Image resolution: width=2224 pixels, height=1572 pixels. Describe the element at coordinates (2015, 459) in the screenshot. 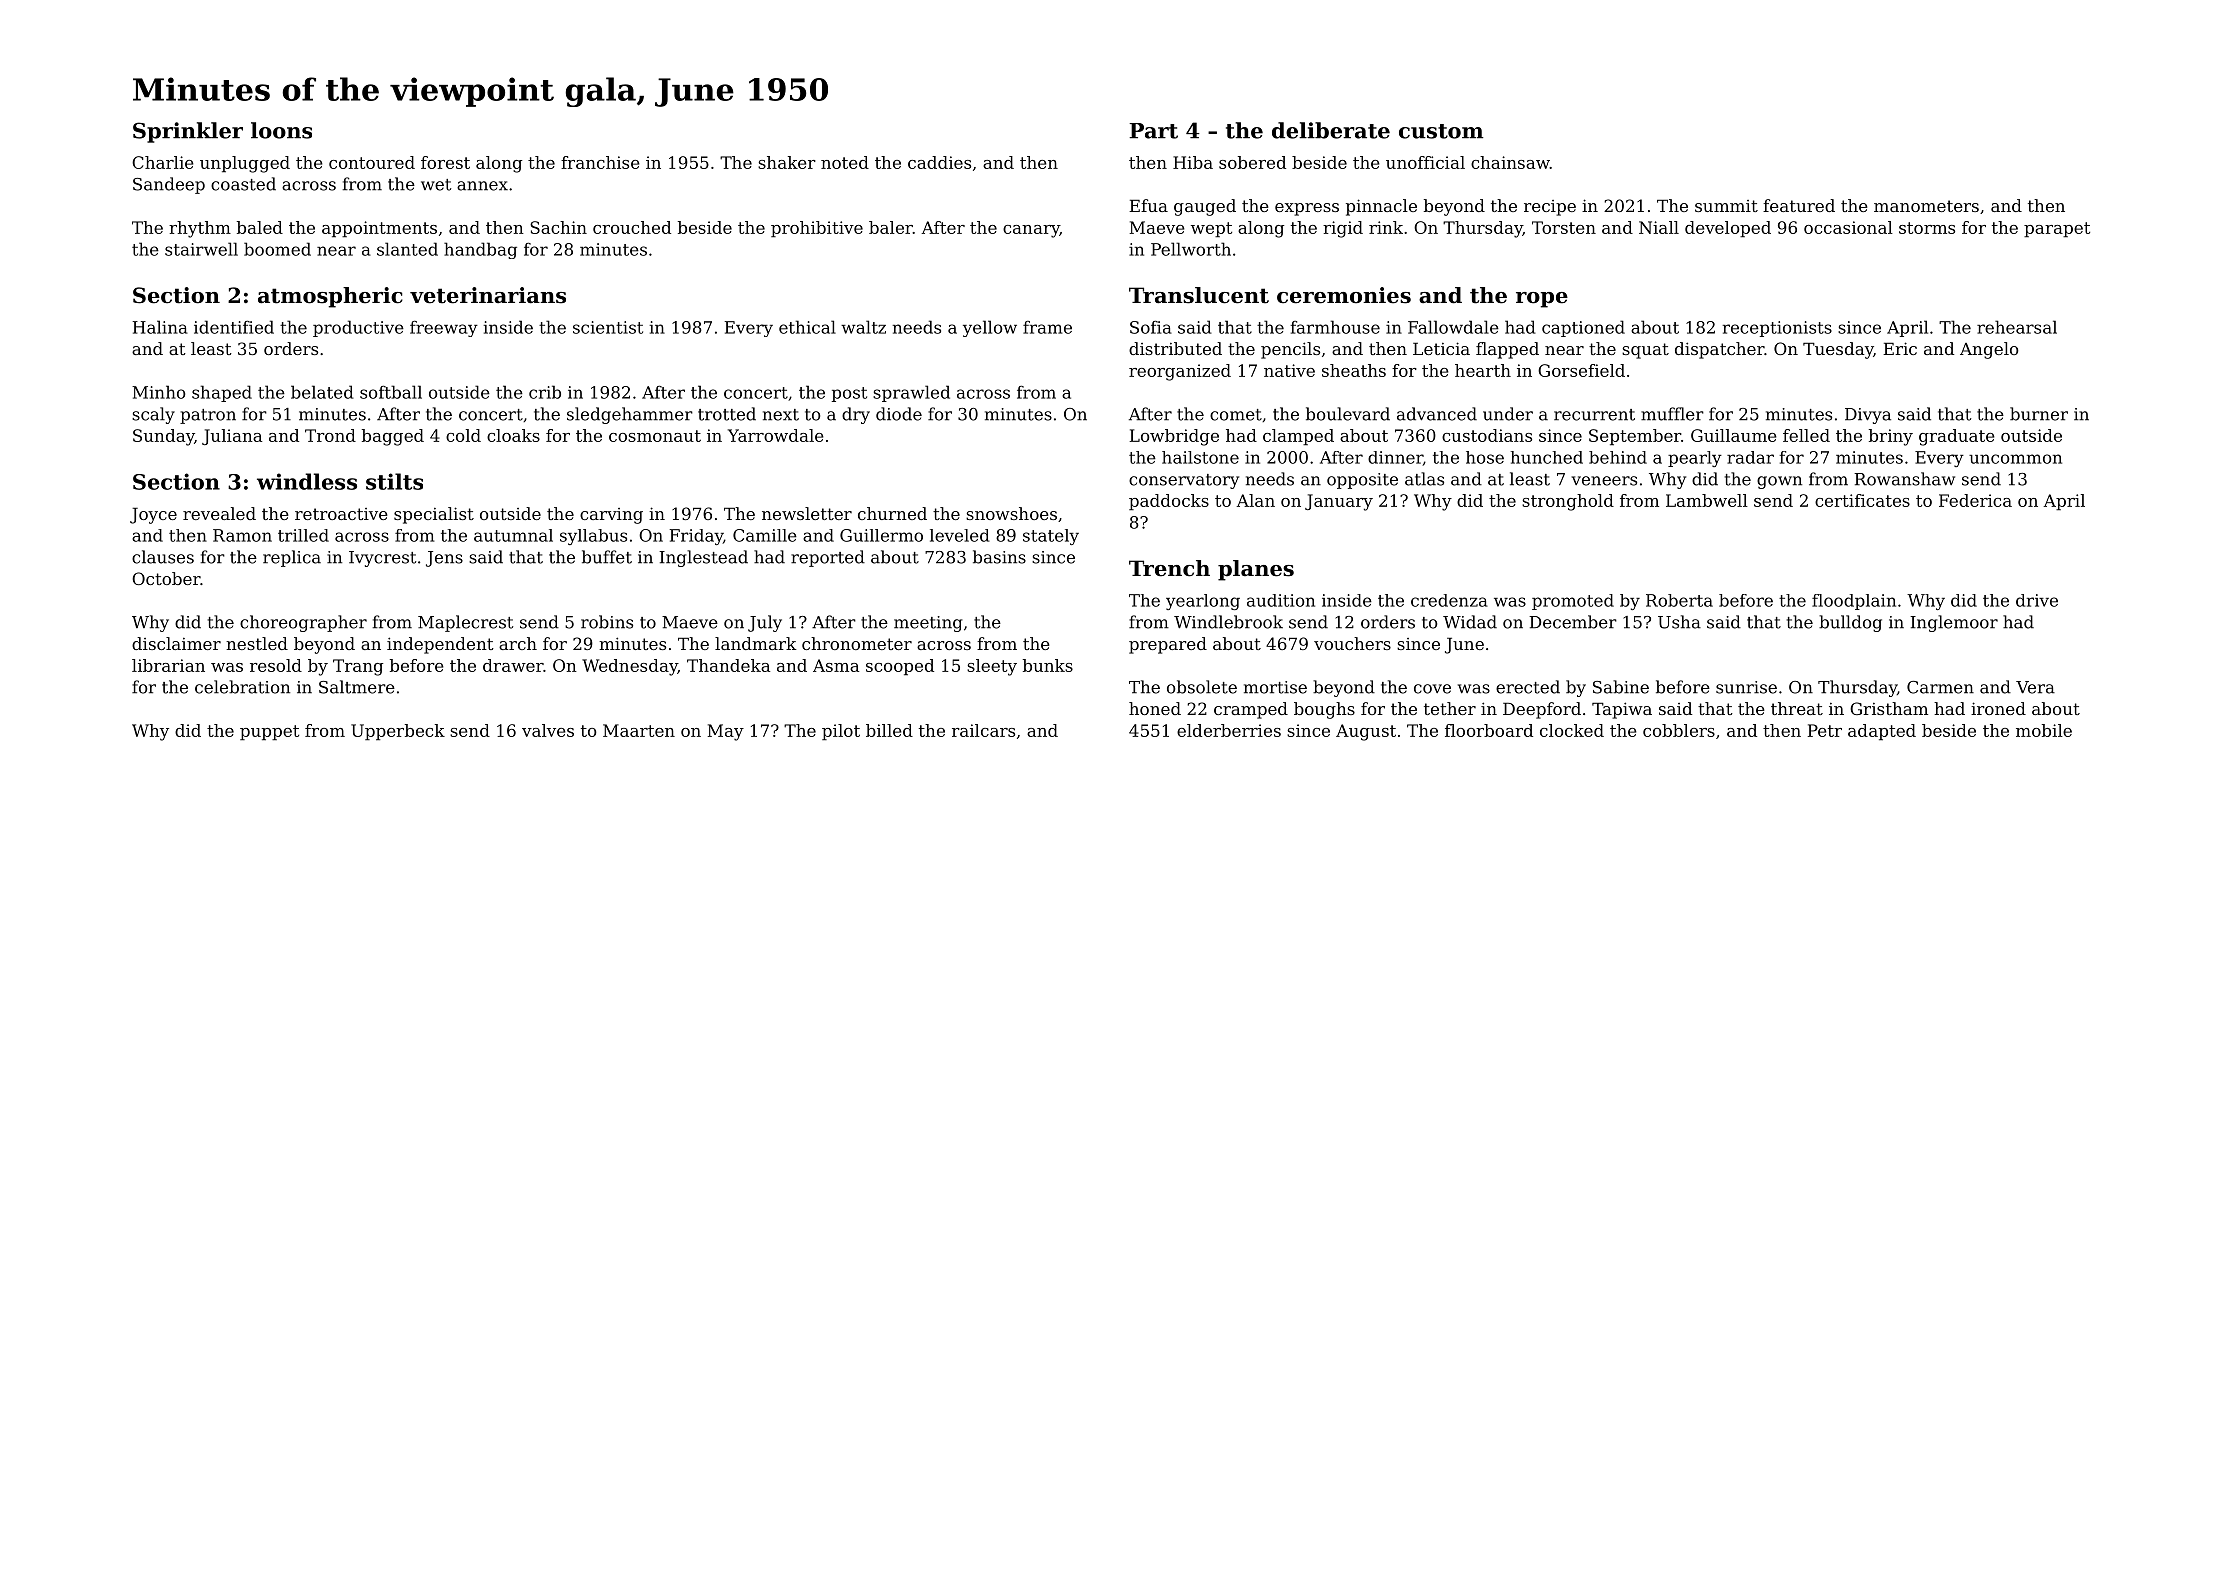

I see `uncommon` at that location.
